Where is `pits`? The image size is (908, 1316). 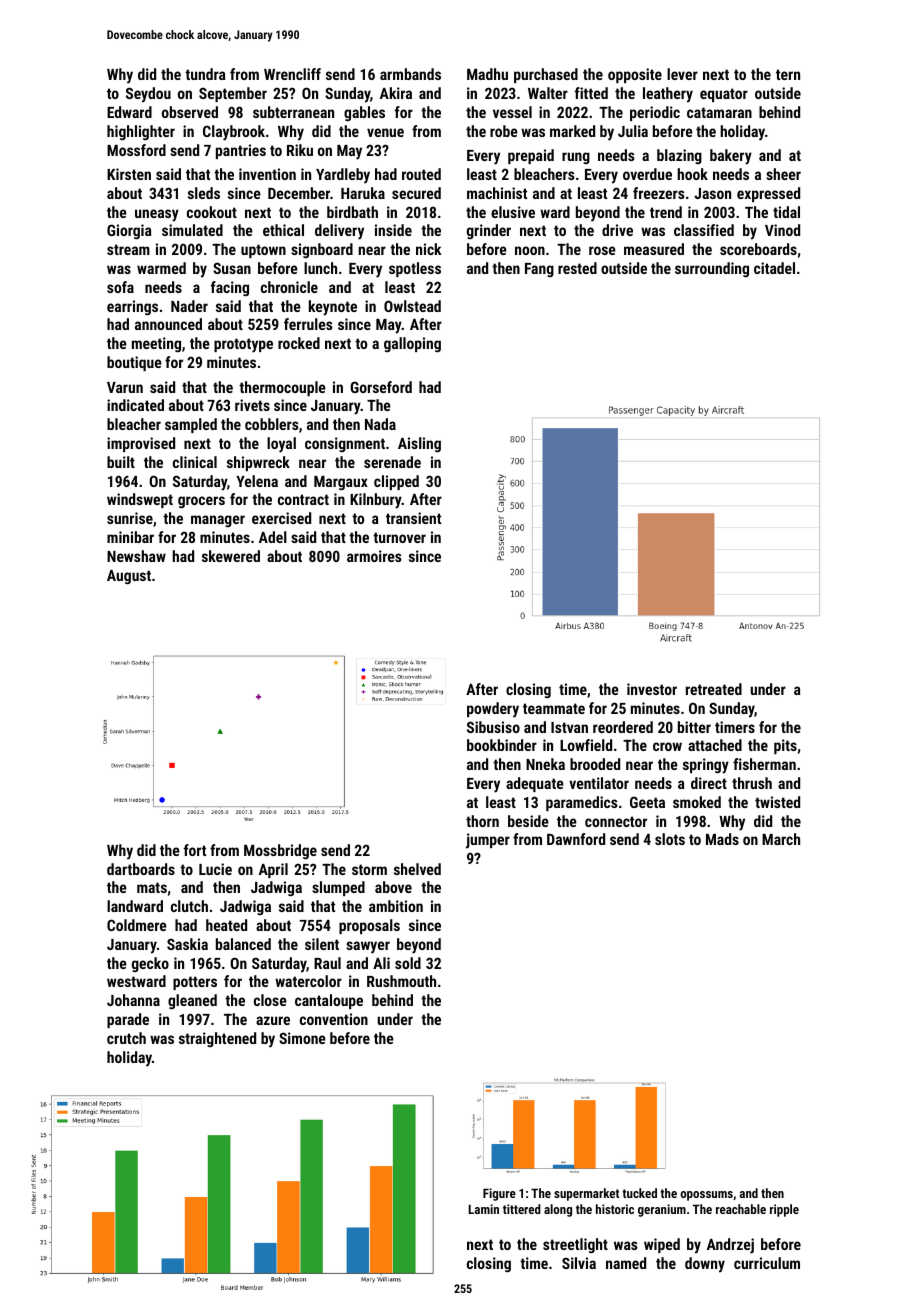 pits is located at coordinates (785, 746).
